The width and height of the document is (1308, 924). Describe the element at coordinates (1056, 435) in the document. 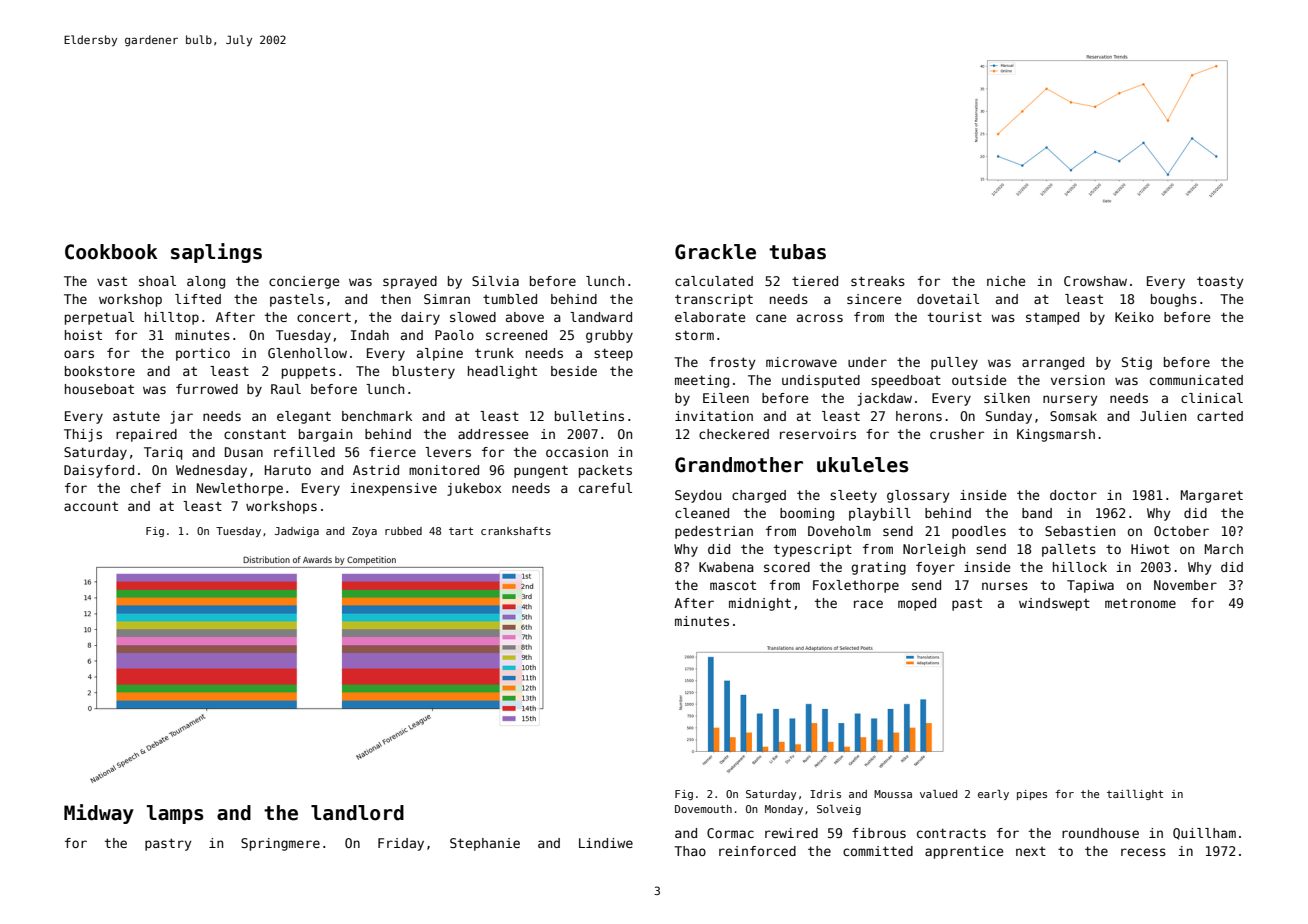

I see `Kingsmarsh` at that location.
